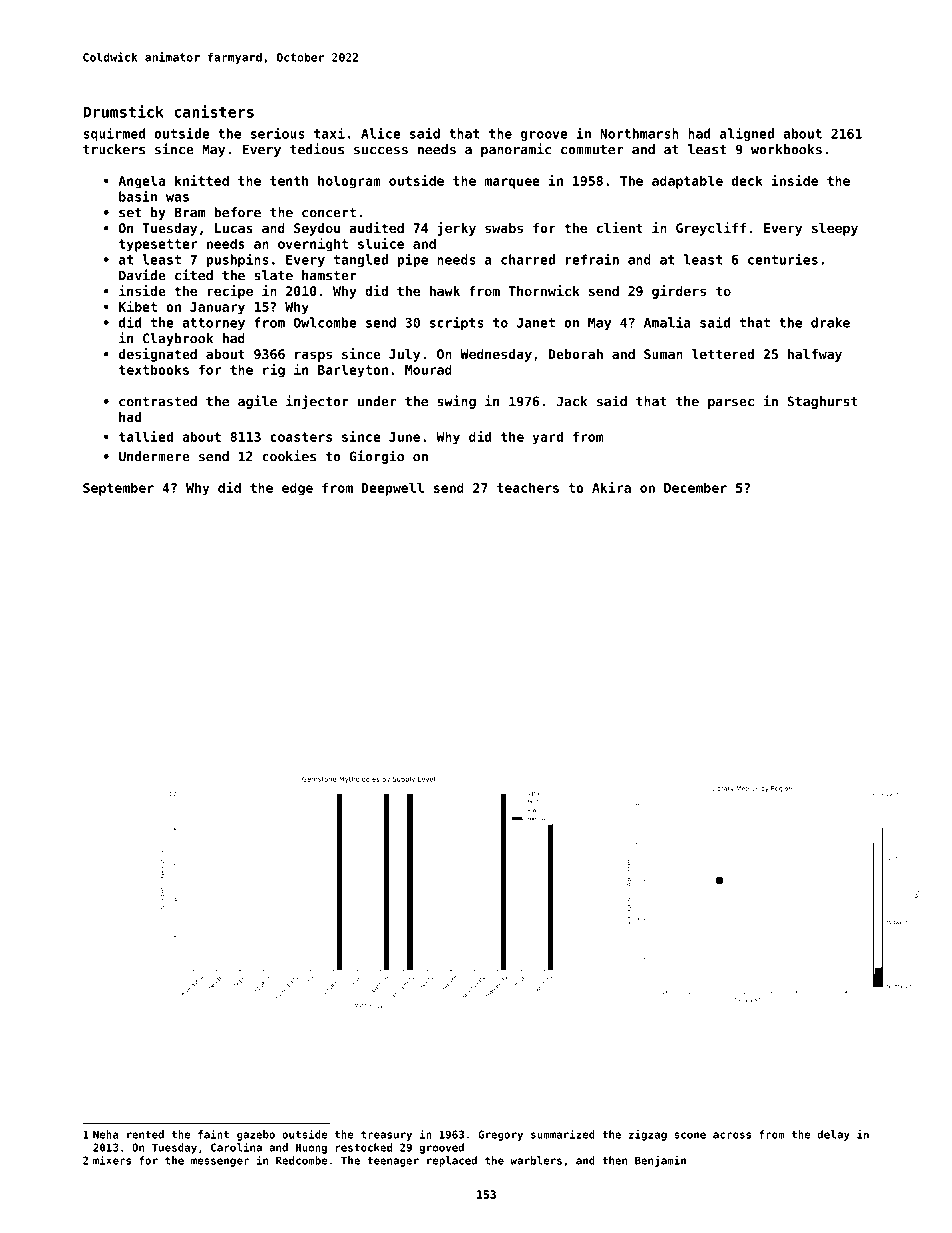  What do you see at coordinates (393, 1162) in the screenshot?
I see `teenager` at bounding box center [393, 1162].
